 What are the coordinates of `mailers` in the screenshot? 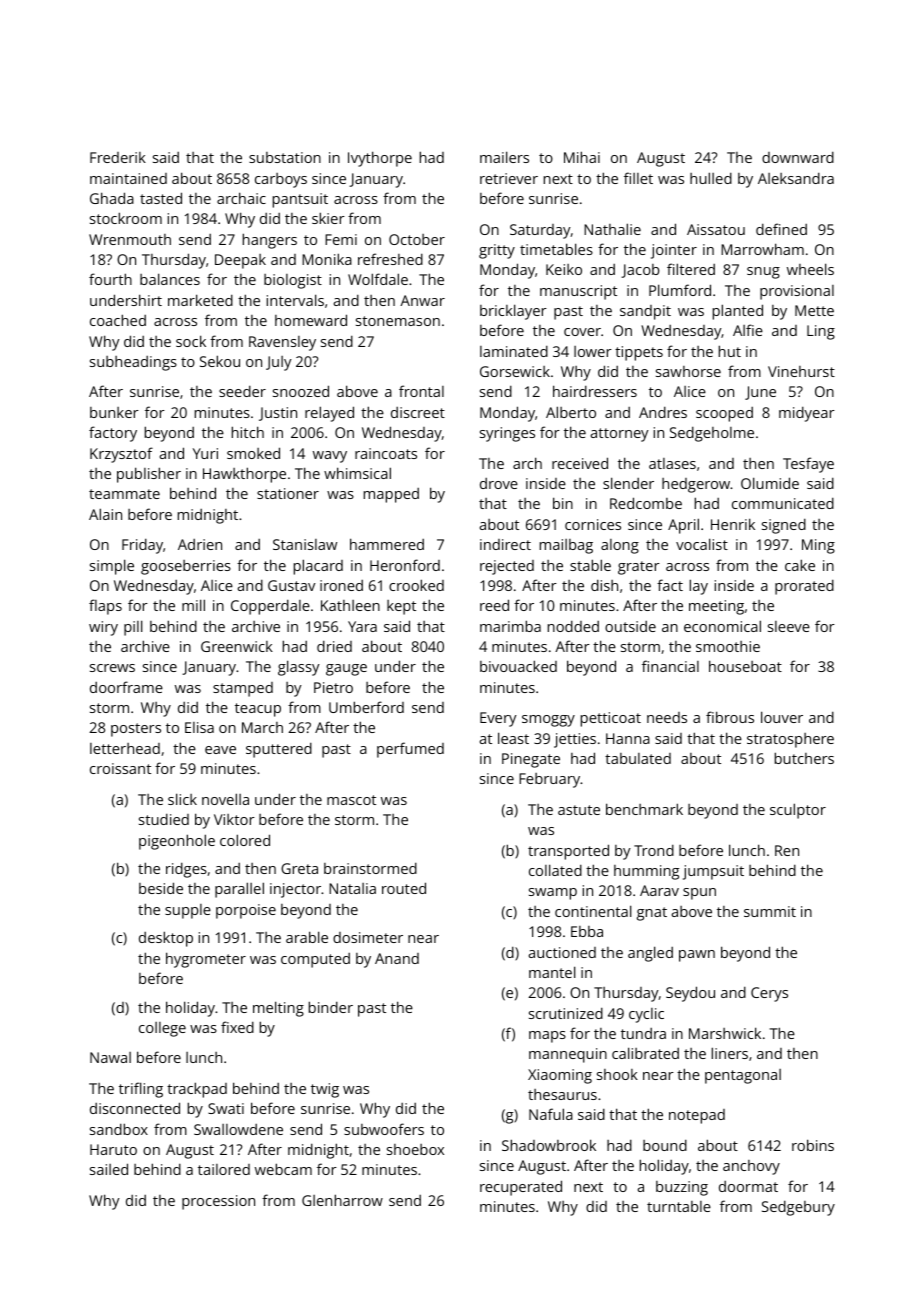 It's located at (504, 157).
